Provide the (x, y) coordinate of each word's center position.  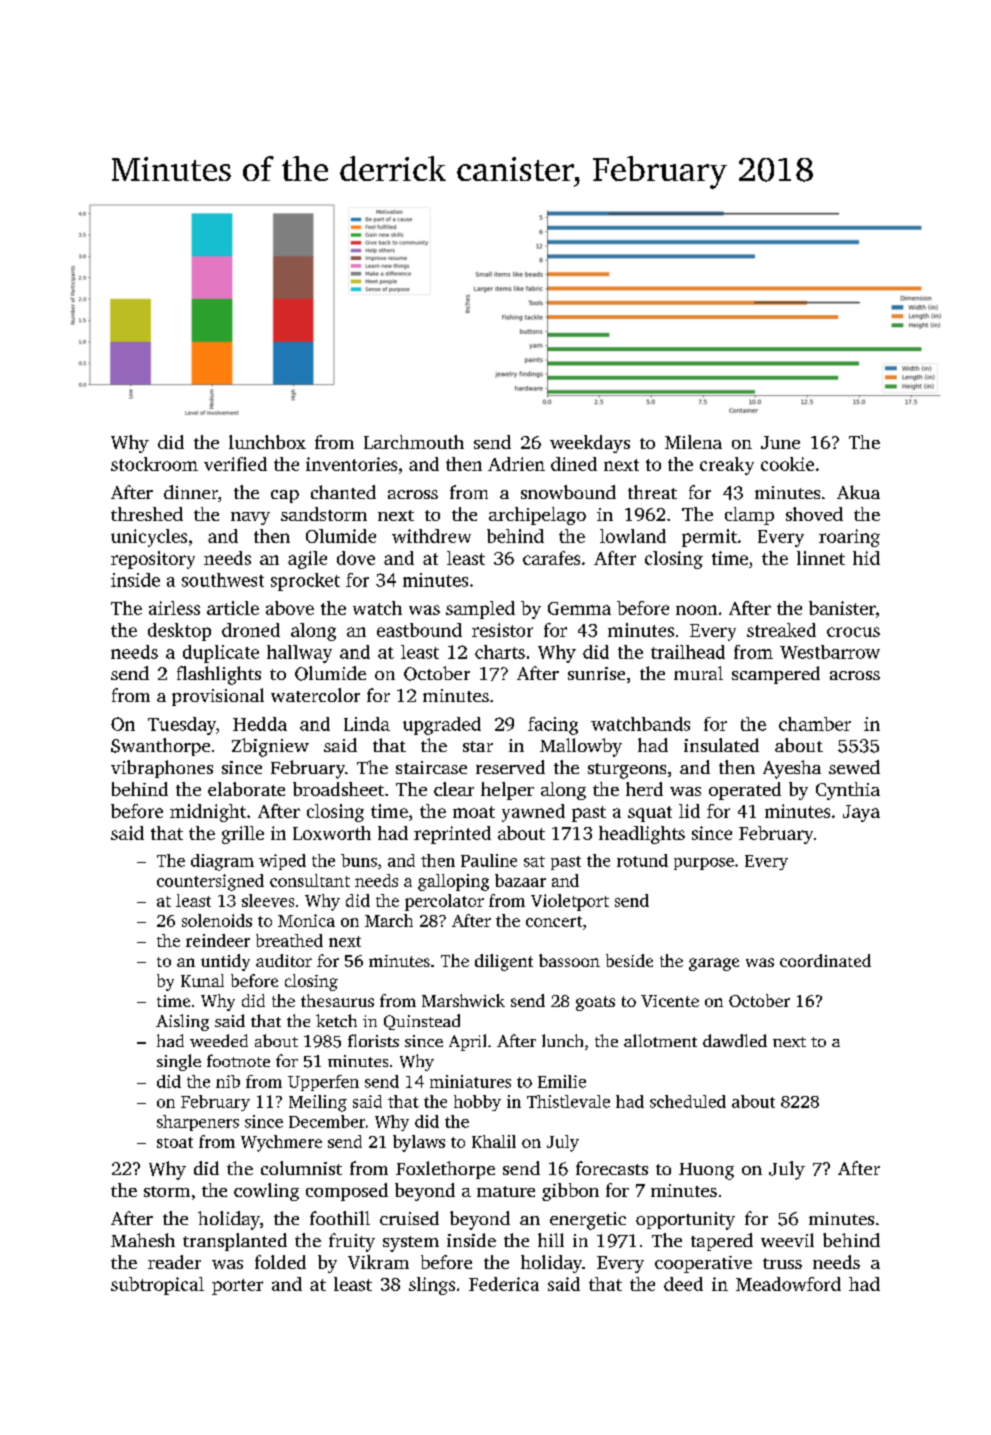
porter (237, 1287)
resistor (502, 630)
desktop (179, 632)
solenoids (217, 920)
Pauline (489, 860)
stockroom (154, 464)
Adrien (516, 464)
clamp (749, 516)
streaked (781, 630)
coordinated (825, 960)
